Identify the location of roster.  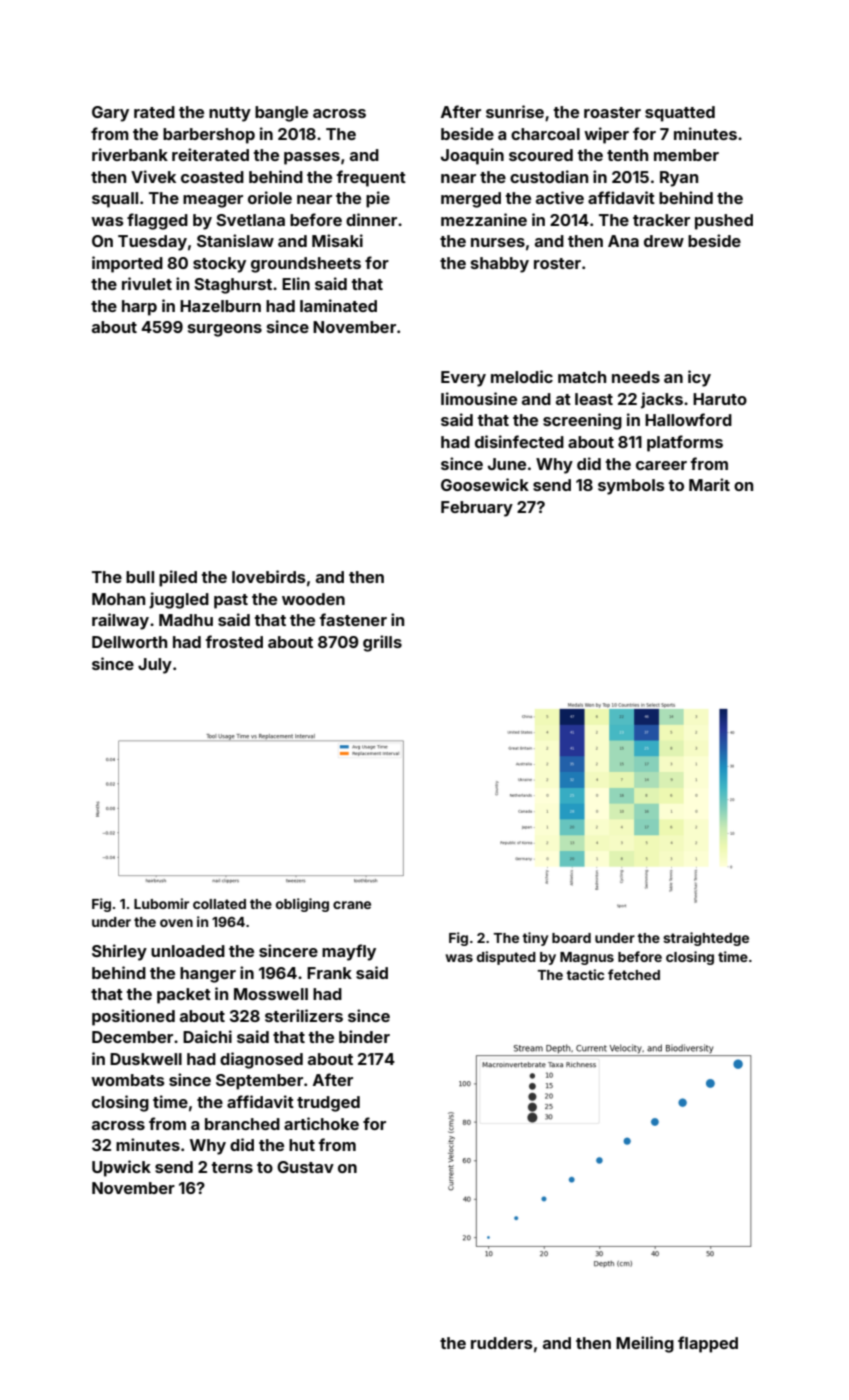
(557, 263).
